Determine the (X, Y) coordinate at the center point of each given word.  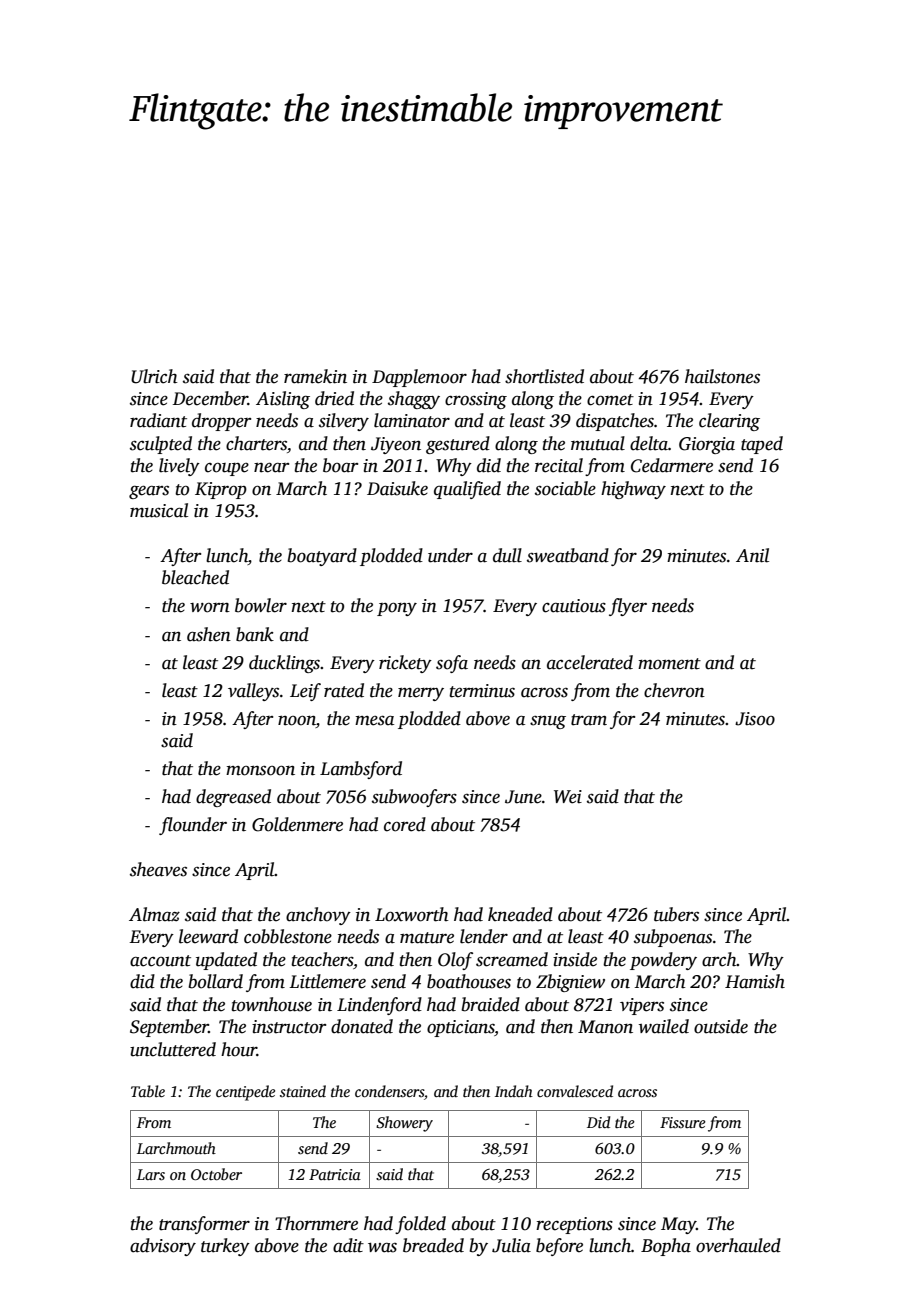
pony (397, 609)
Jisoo (755, 719)
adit (348, 1245)
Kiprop (221, 490)
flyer (628, 607)
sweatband (568, 555)
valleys (253, 692)
